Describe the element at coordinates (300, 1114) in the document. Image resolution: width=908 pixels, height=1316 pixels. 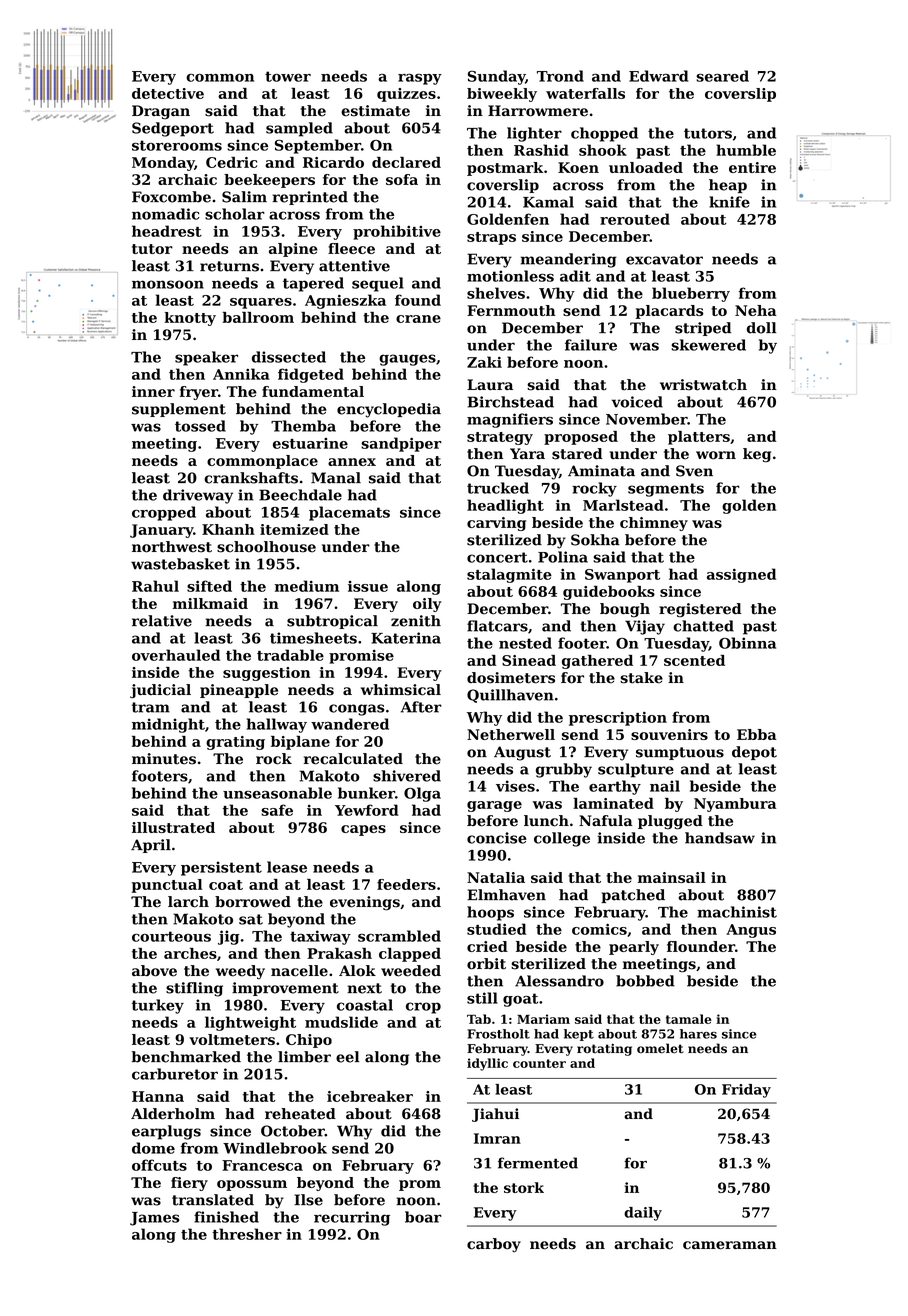
I see `reheated` at that location.
